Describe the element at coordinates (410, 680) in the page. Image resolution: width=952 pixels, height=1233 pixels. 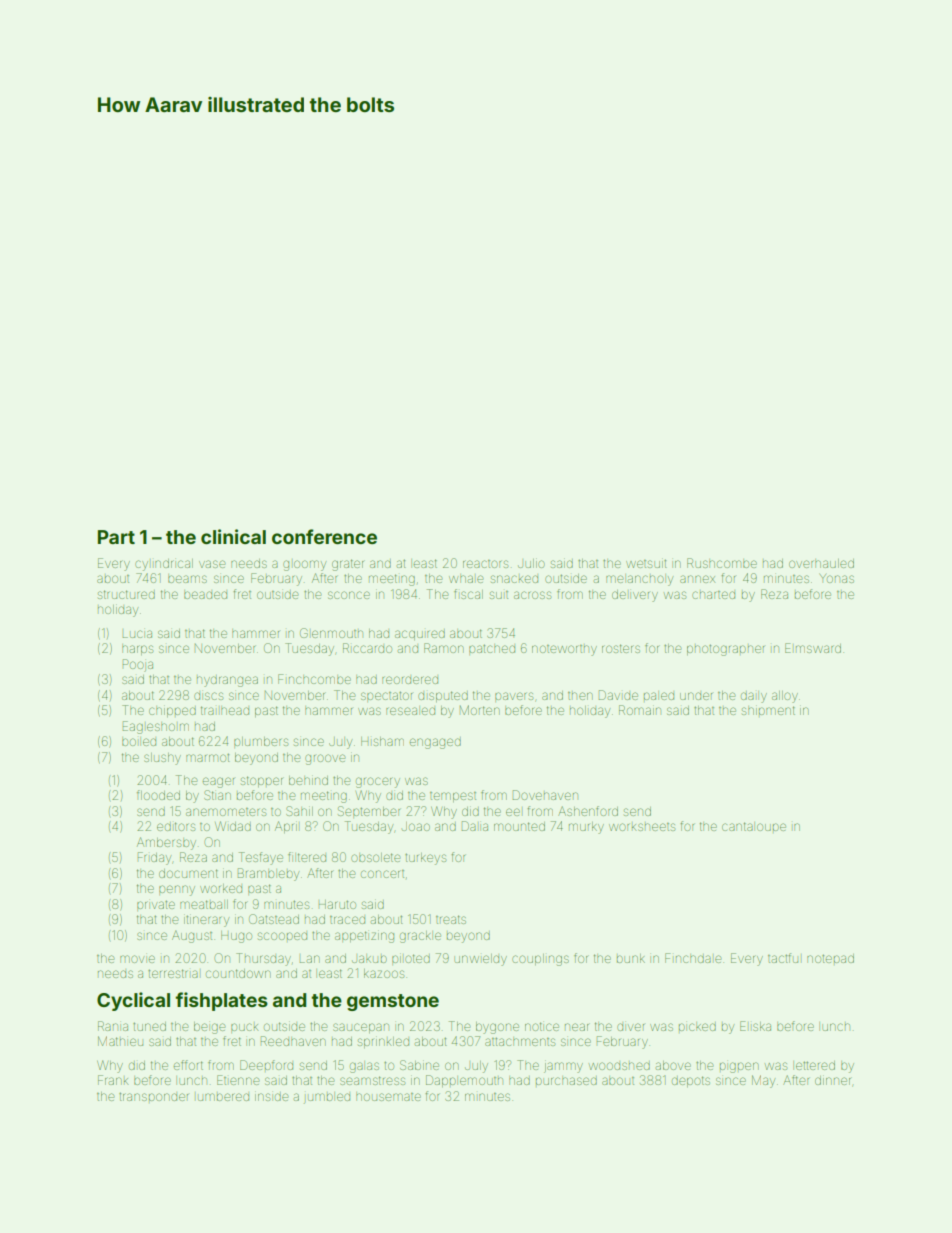
I see `reordered` at that location.
